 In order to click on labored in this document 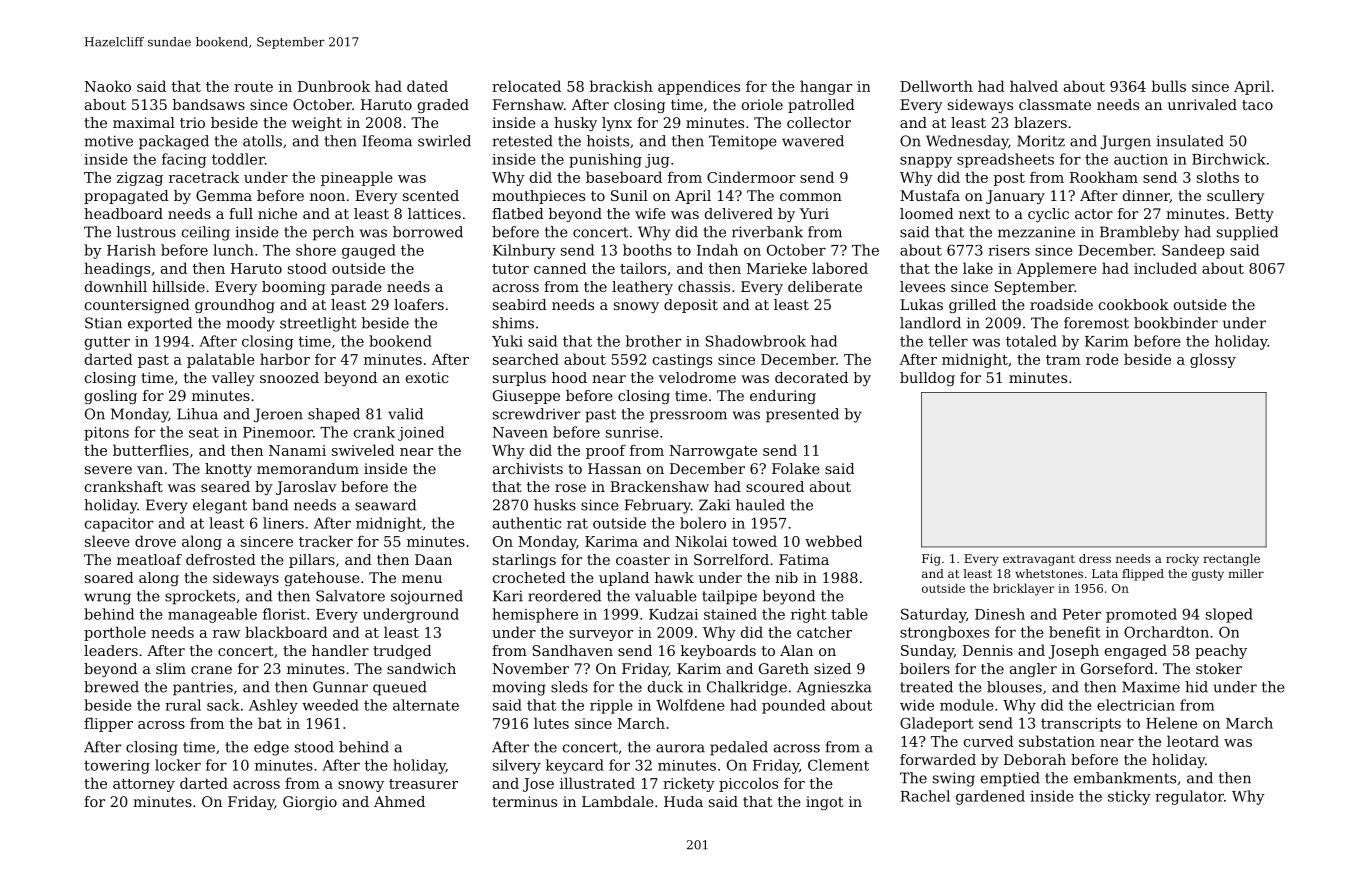, I will do `click(840, 268)`.
